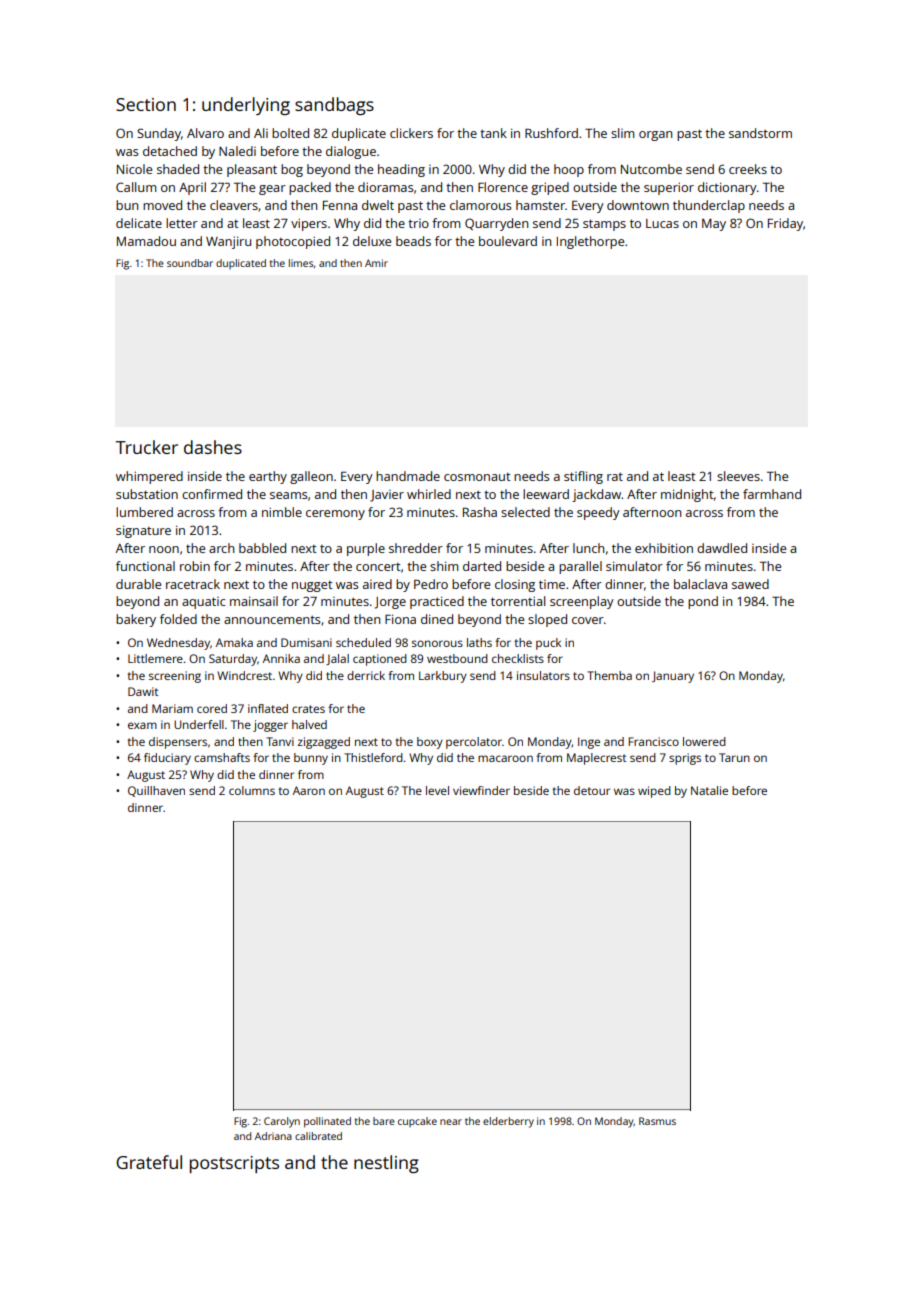  Describe the element at coordinates (272, 190) in the document. I see `gear` at that location.
